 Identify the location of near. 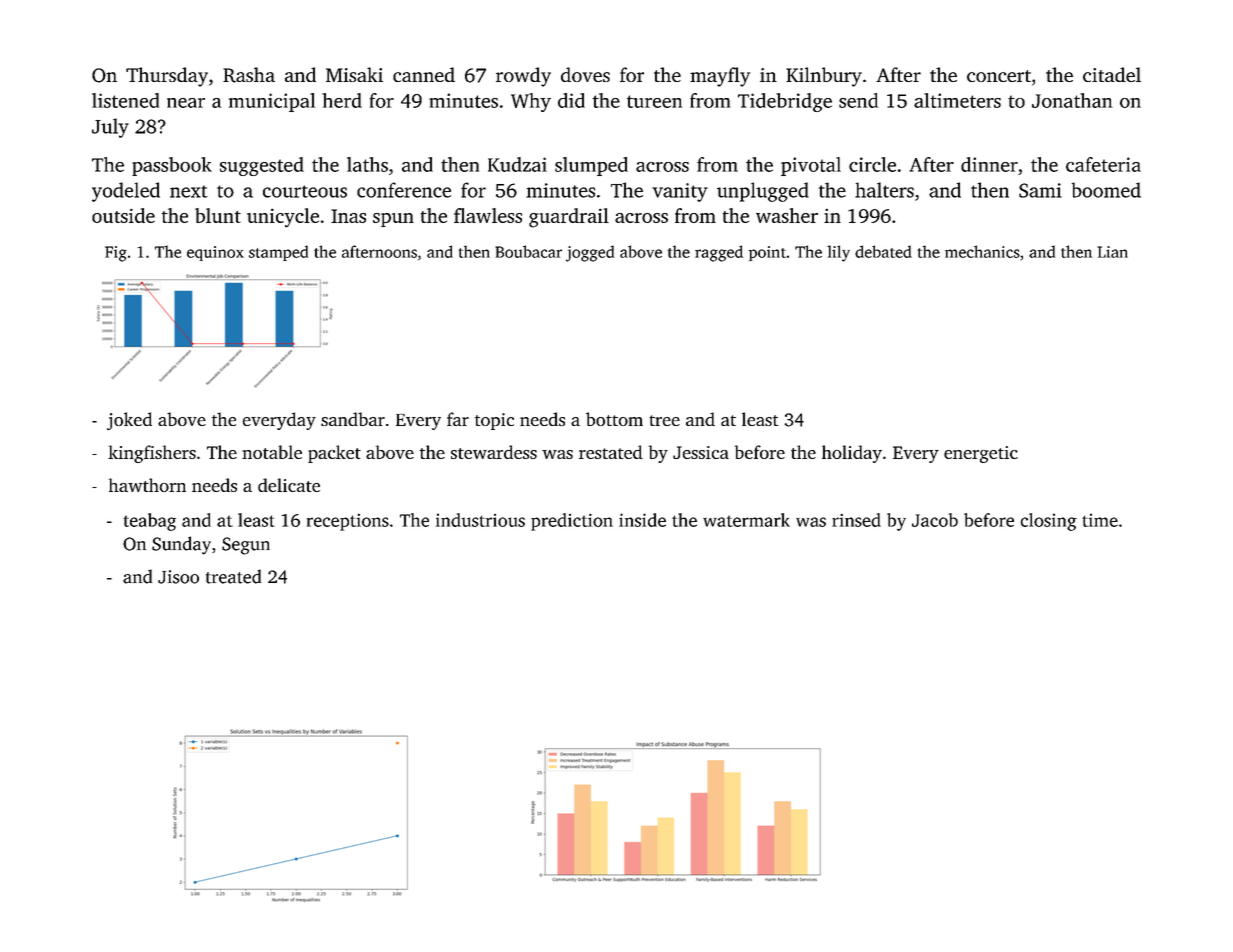
(186, 103).
